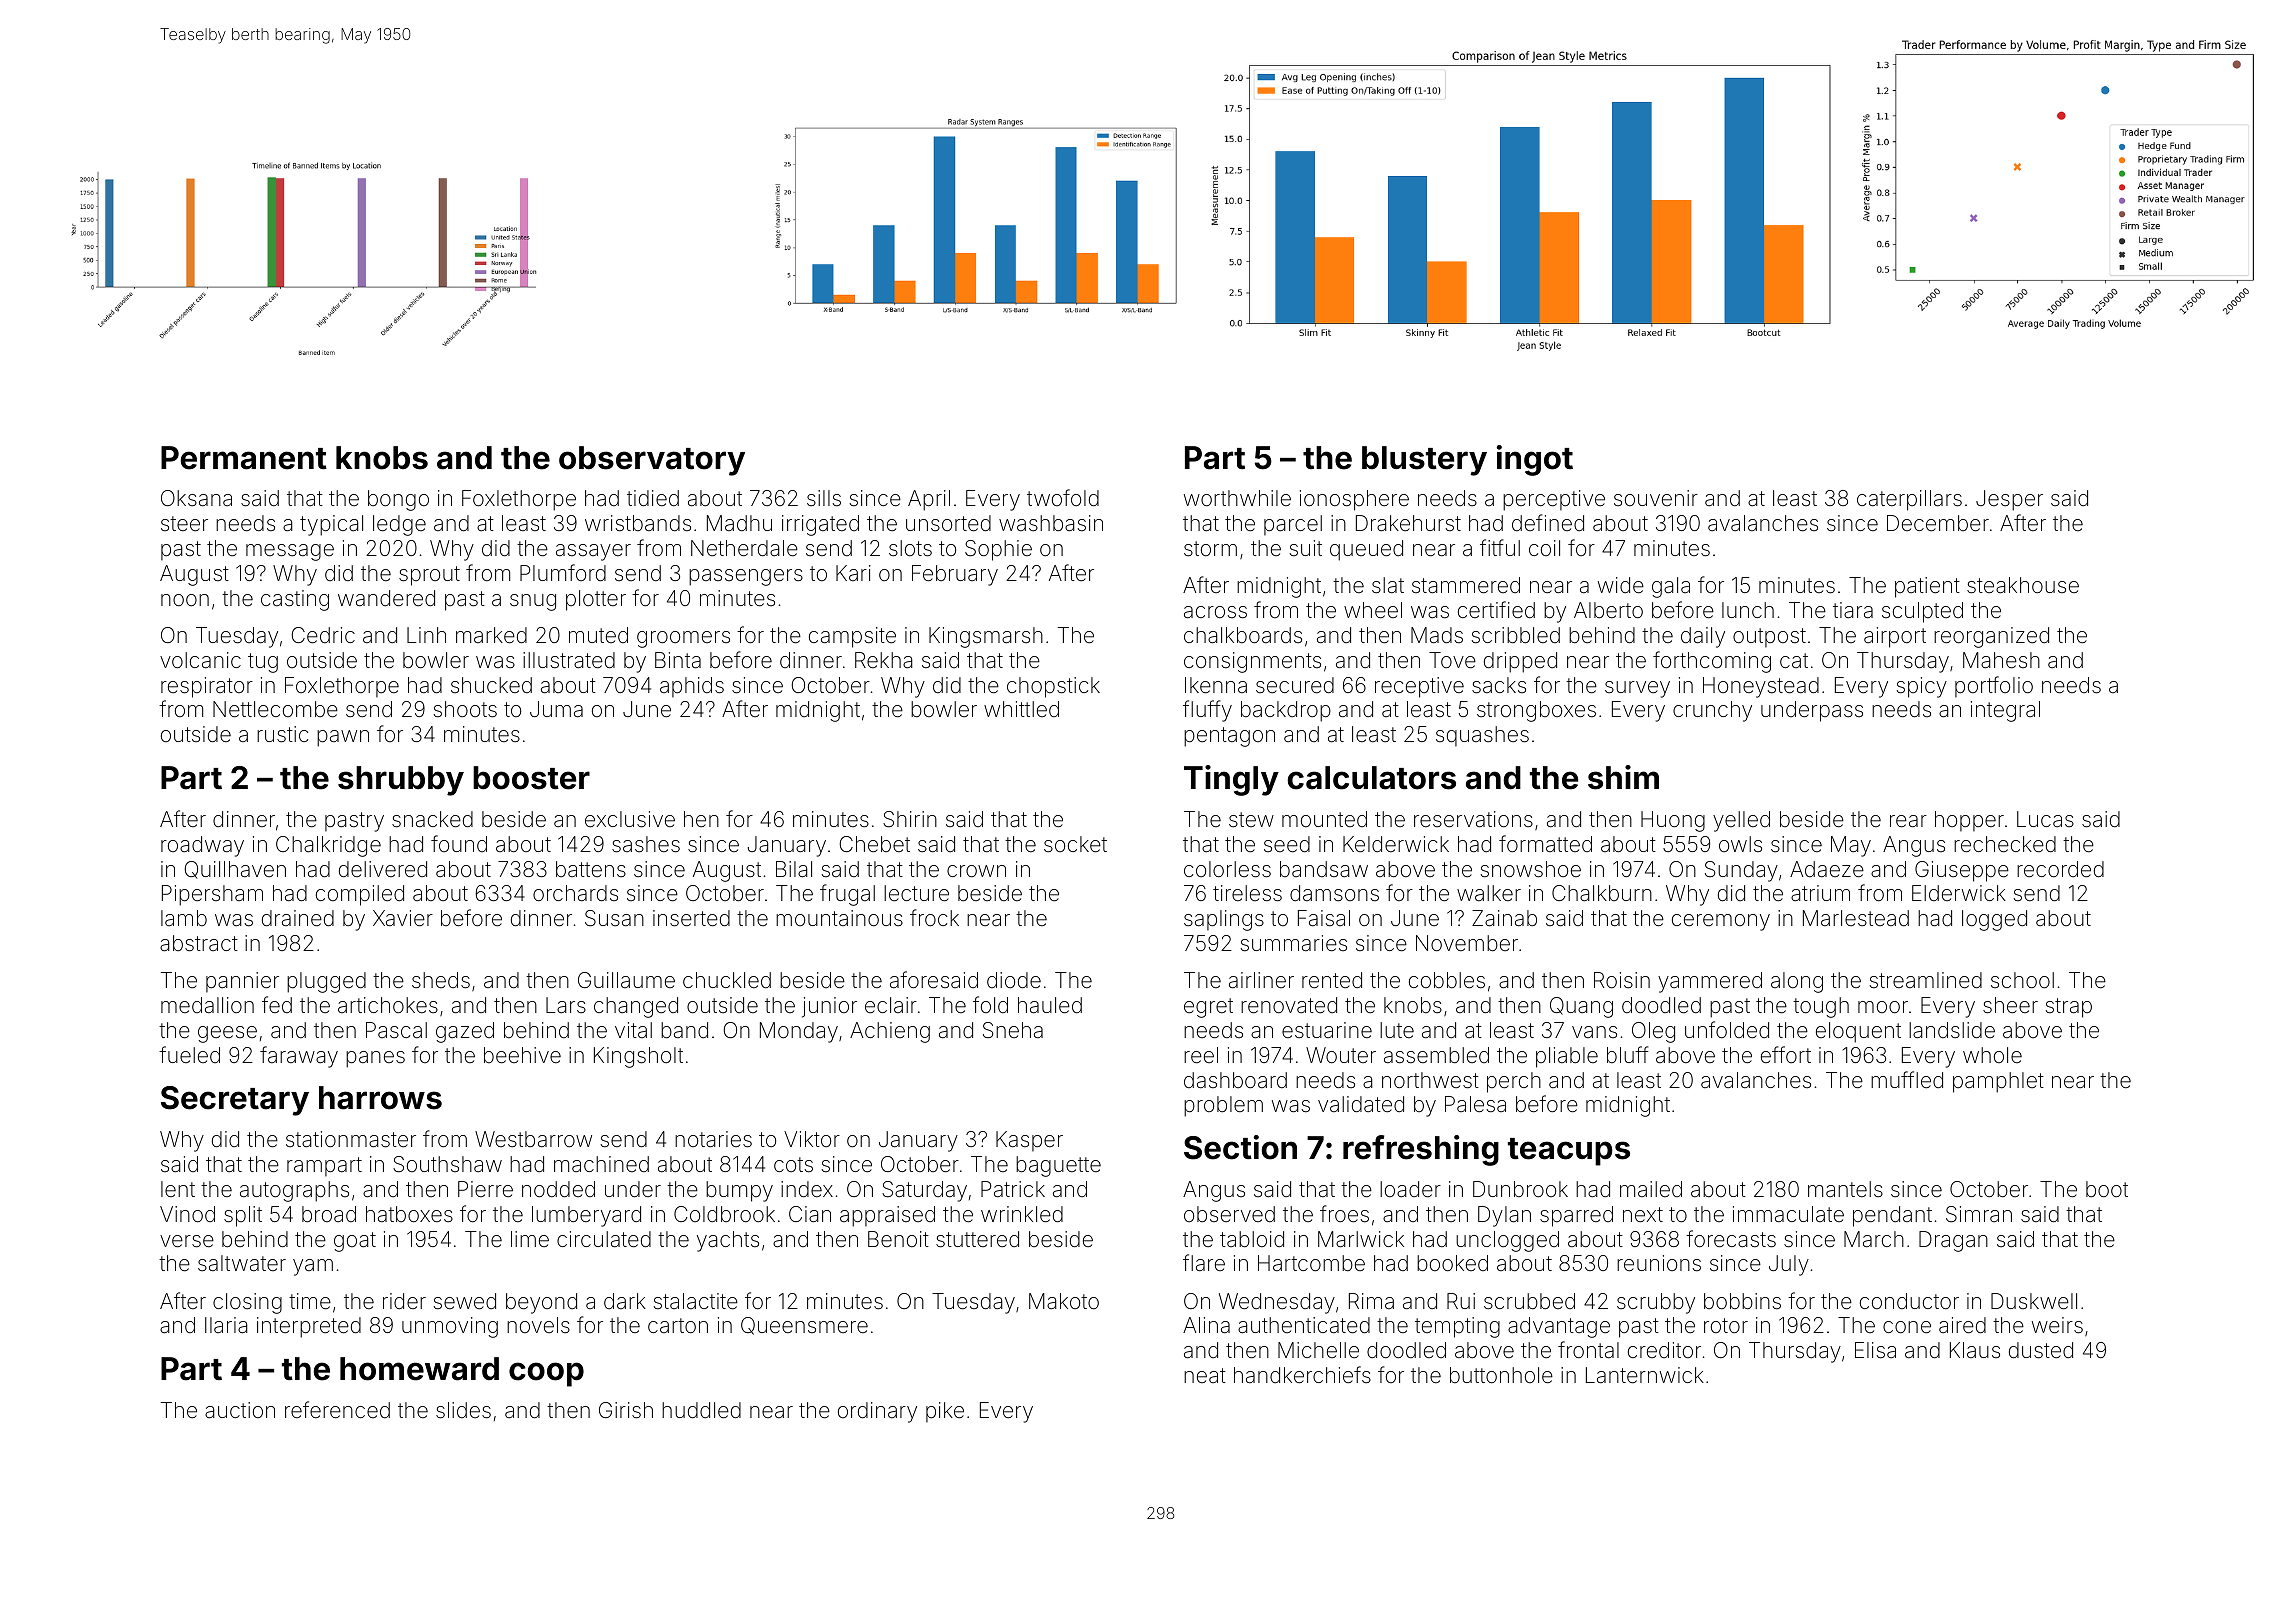  I want to click on pamphlet, so click(1998, 1082).
